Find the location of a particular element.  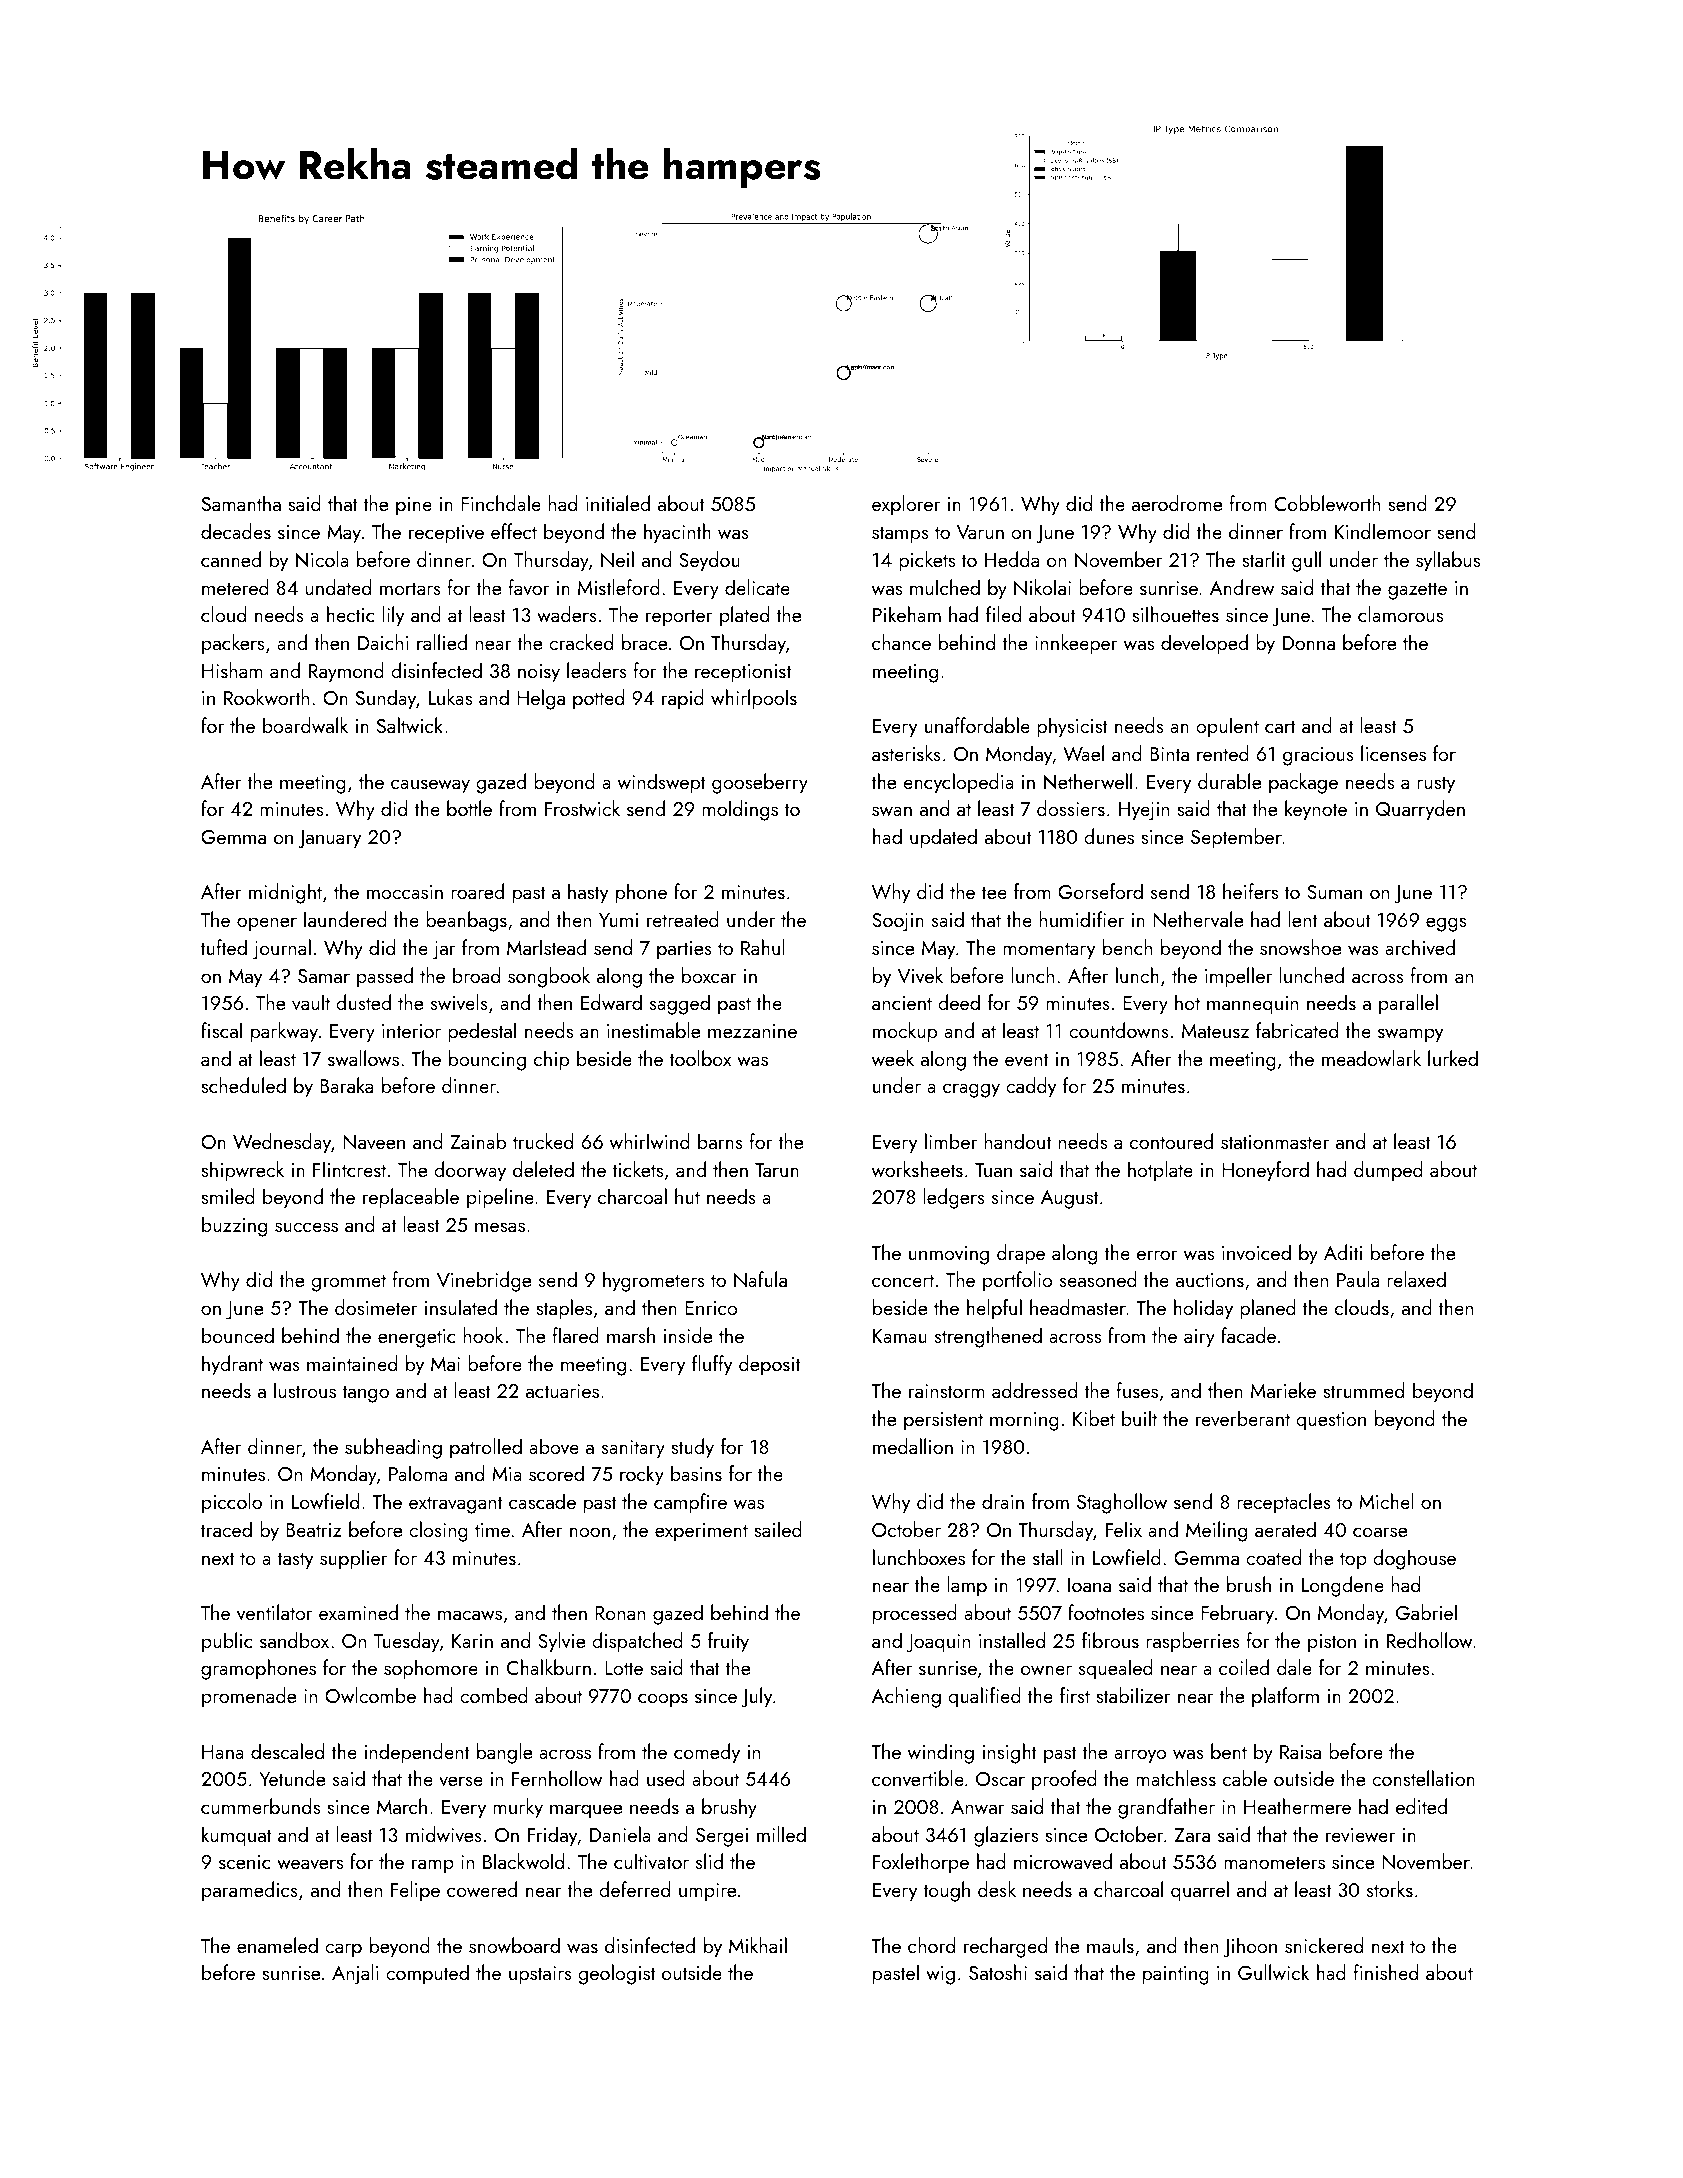

Rookworth is located at coordinates (266, 697).
